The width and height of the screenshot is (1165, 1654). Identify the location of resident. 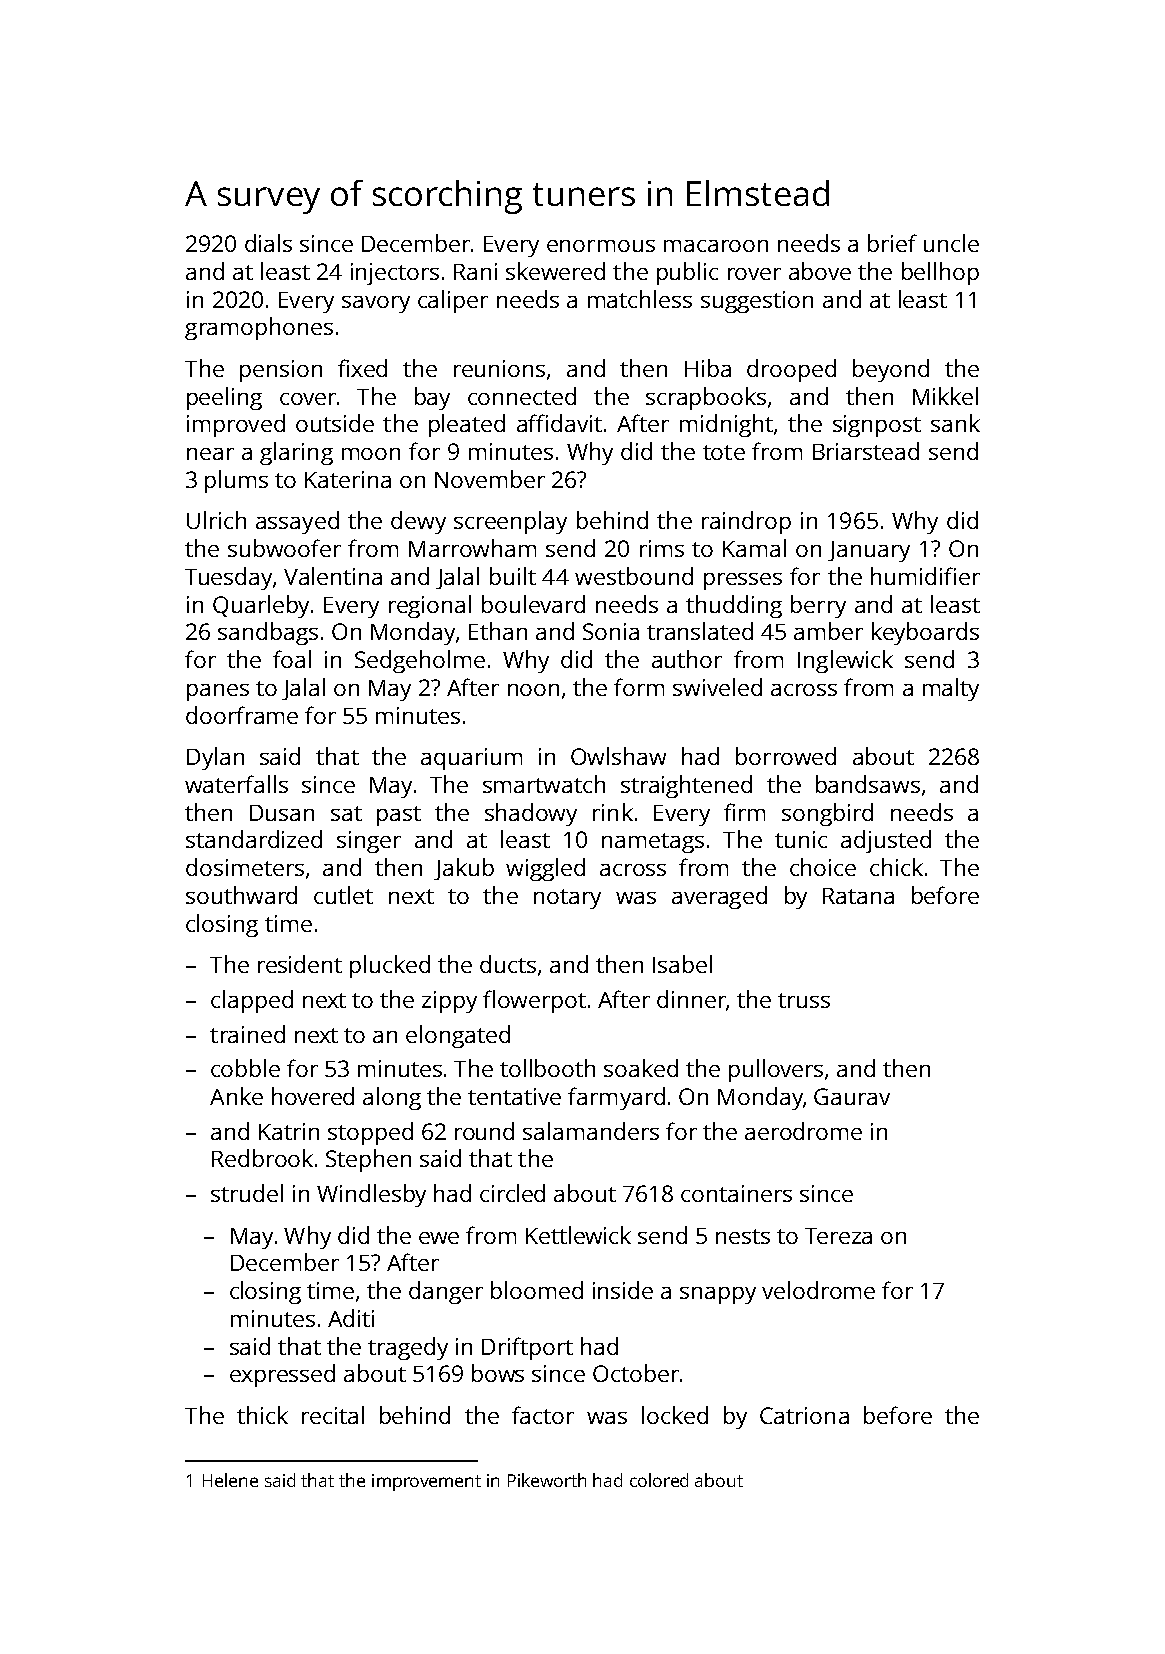
(300, 964).
